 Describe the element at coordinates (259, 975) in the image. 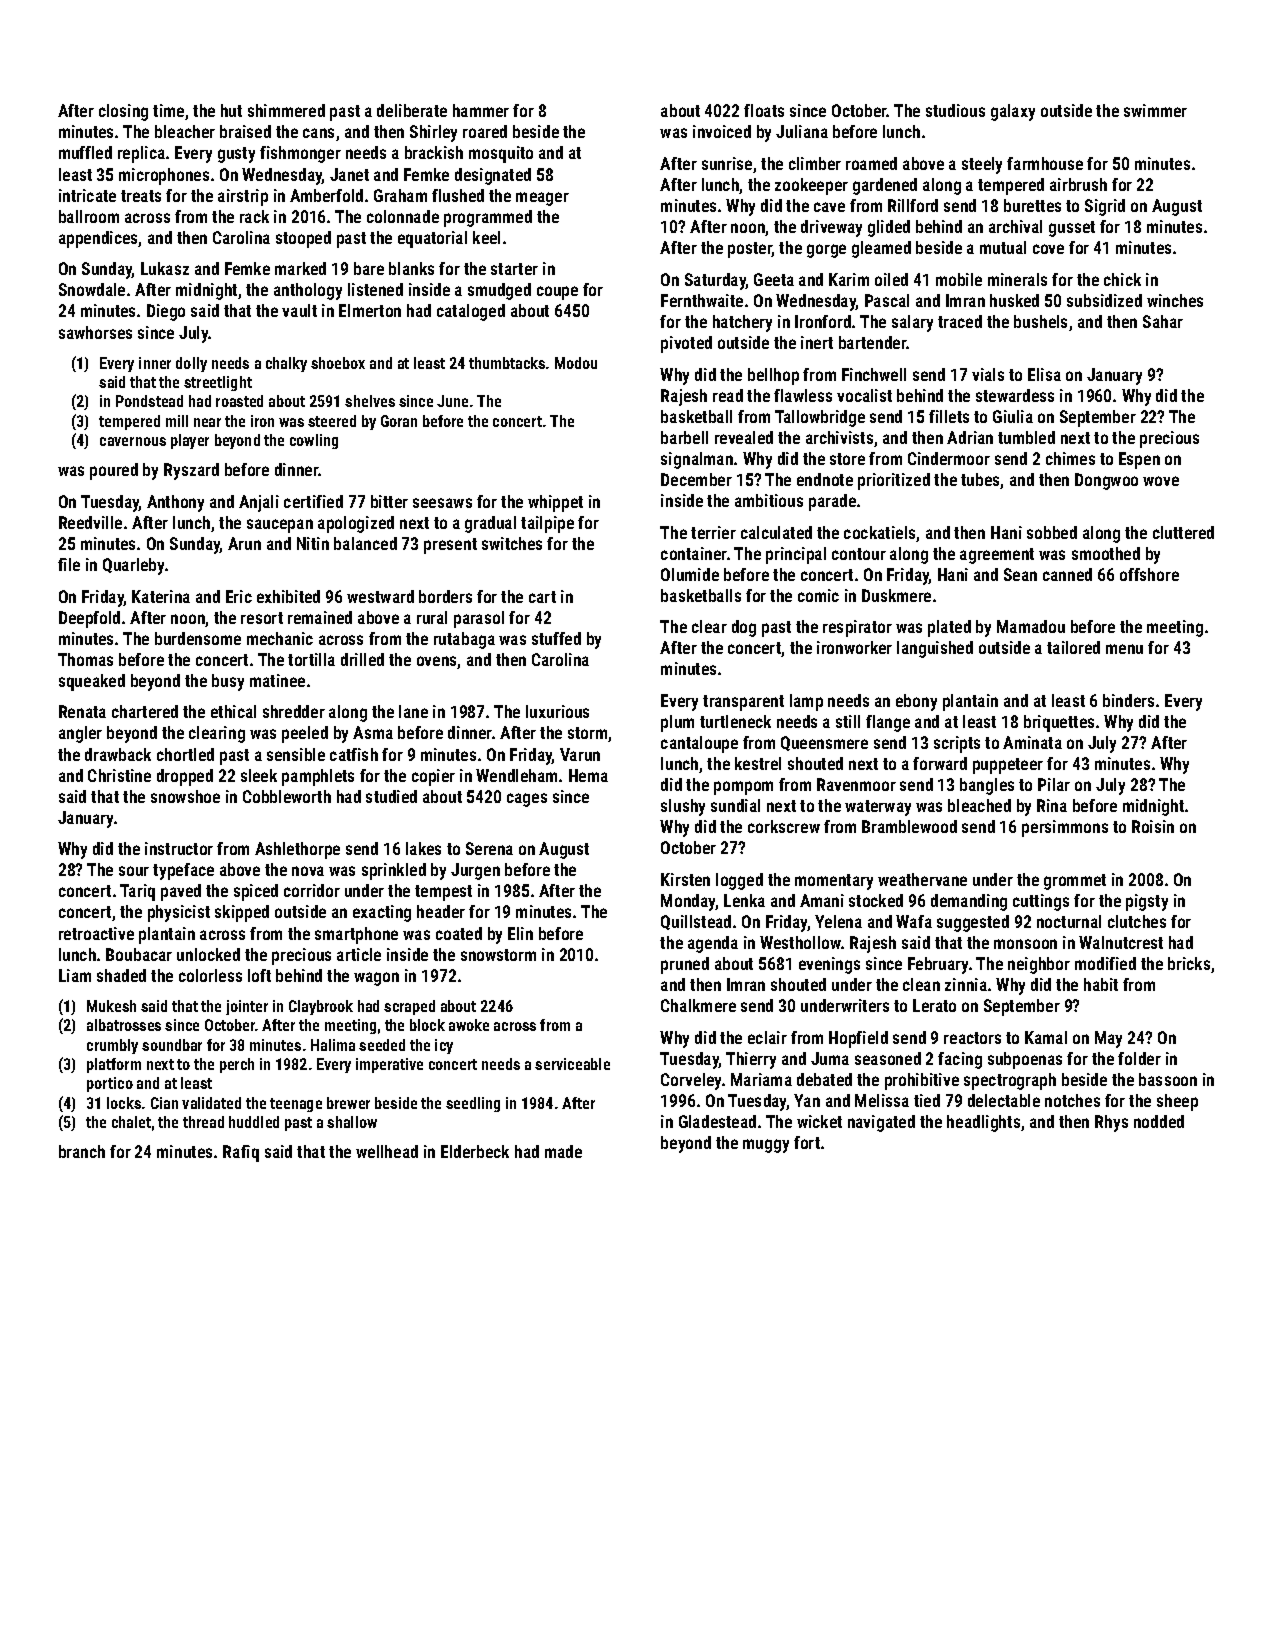

I see `loft` at that location.
